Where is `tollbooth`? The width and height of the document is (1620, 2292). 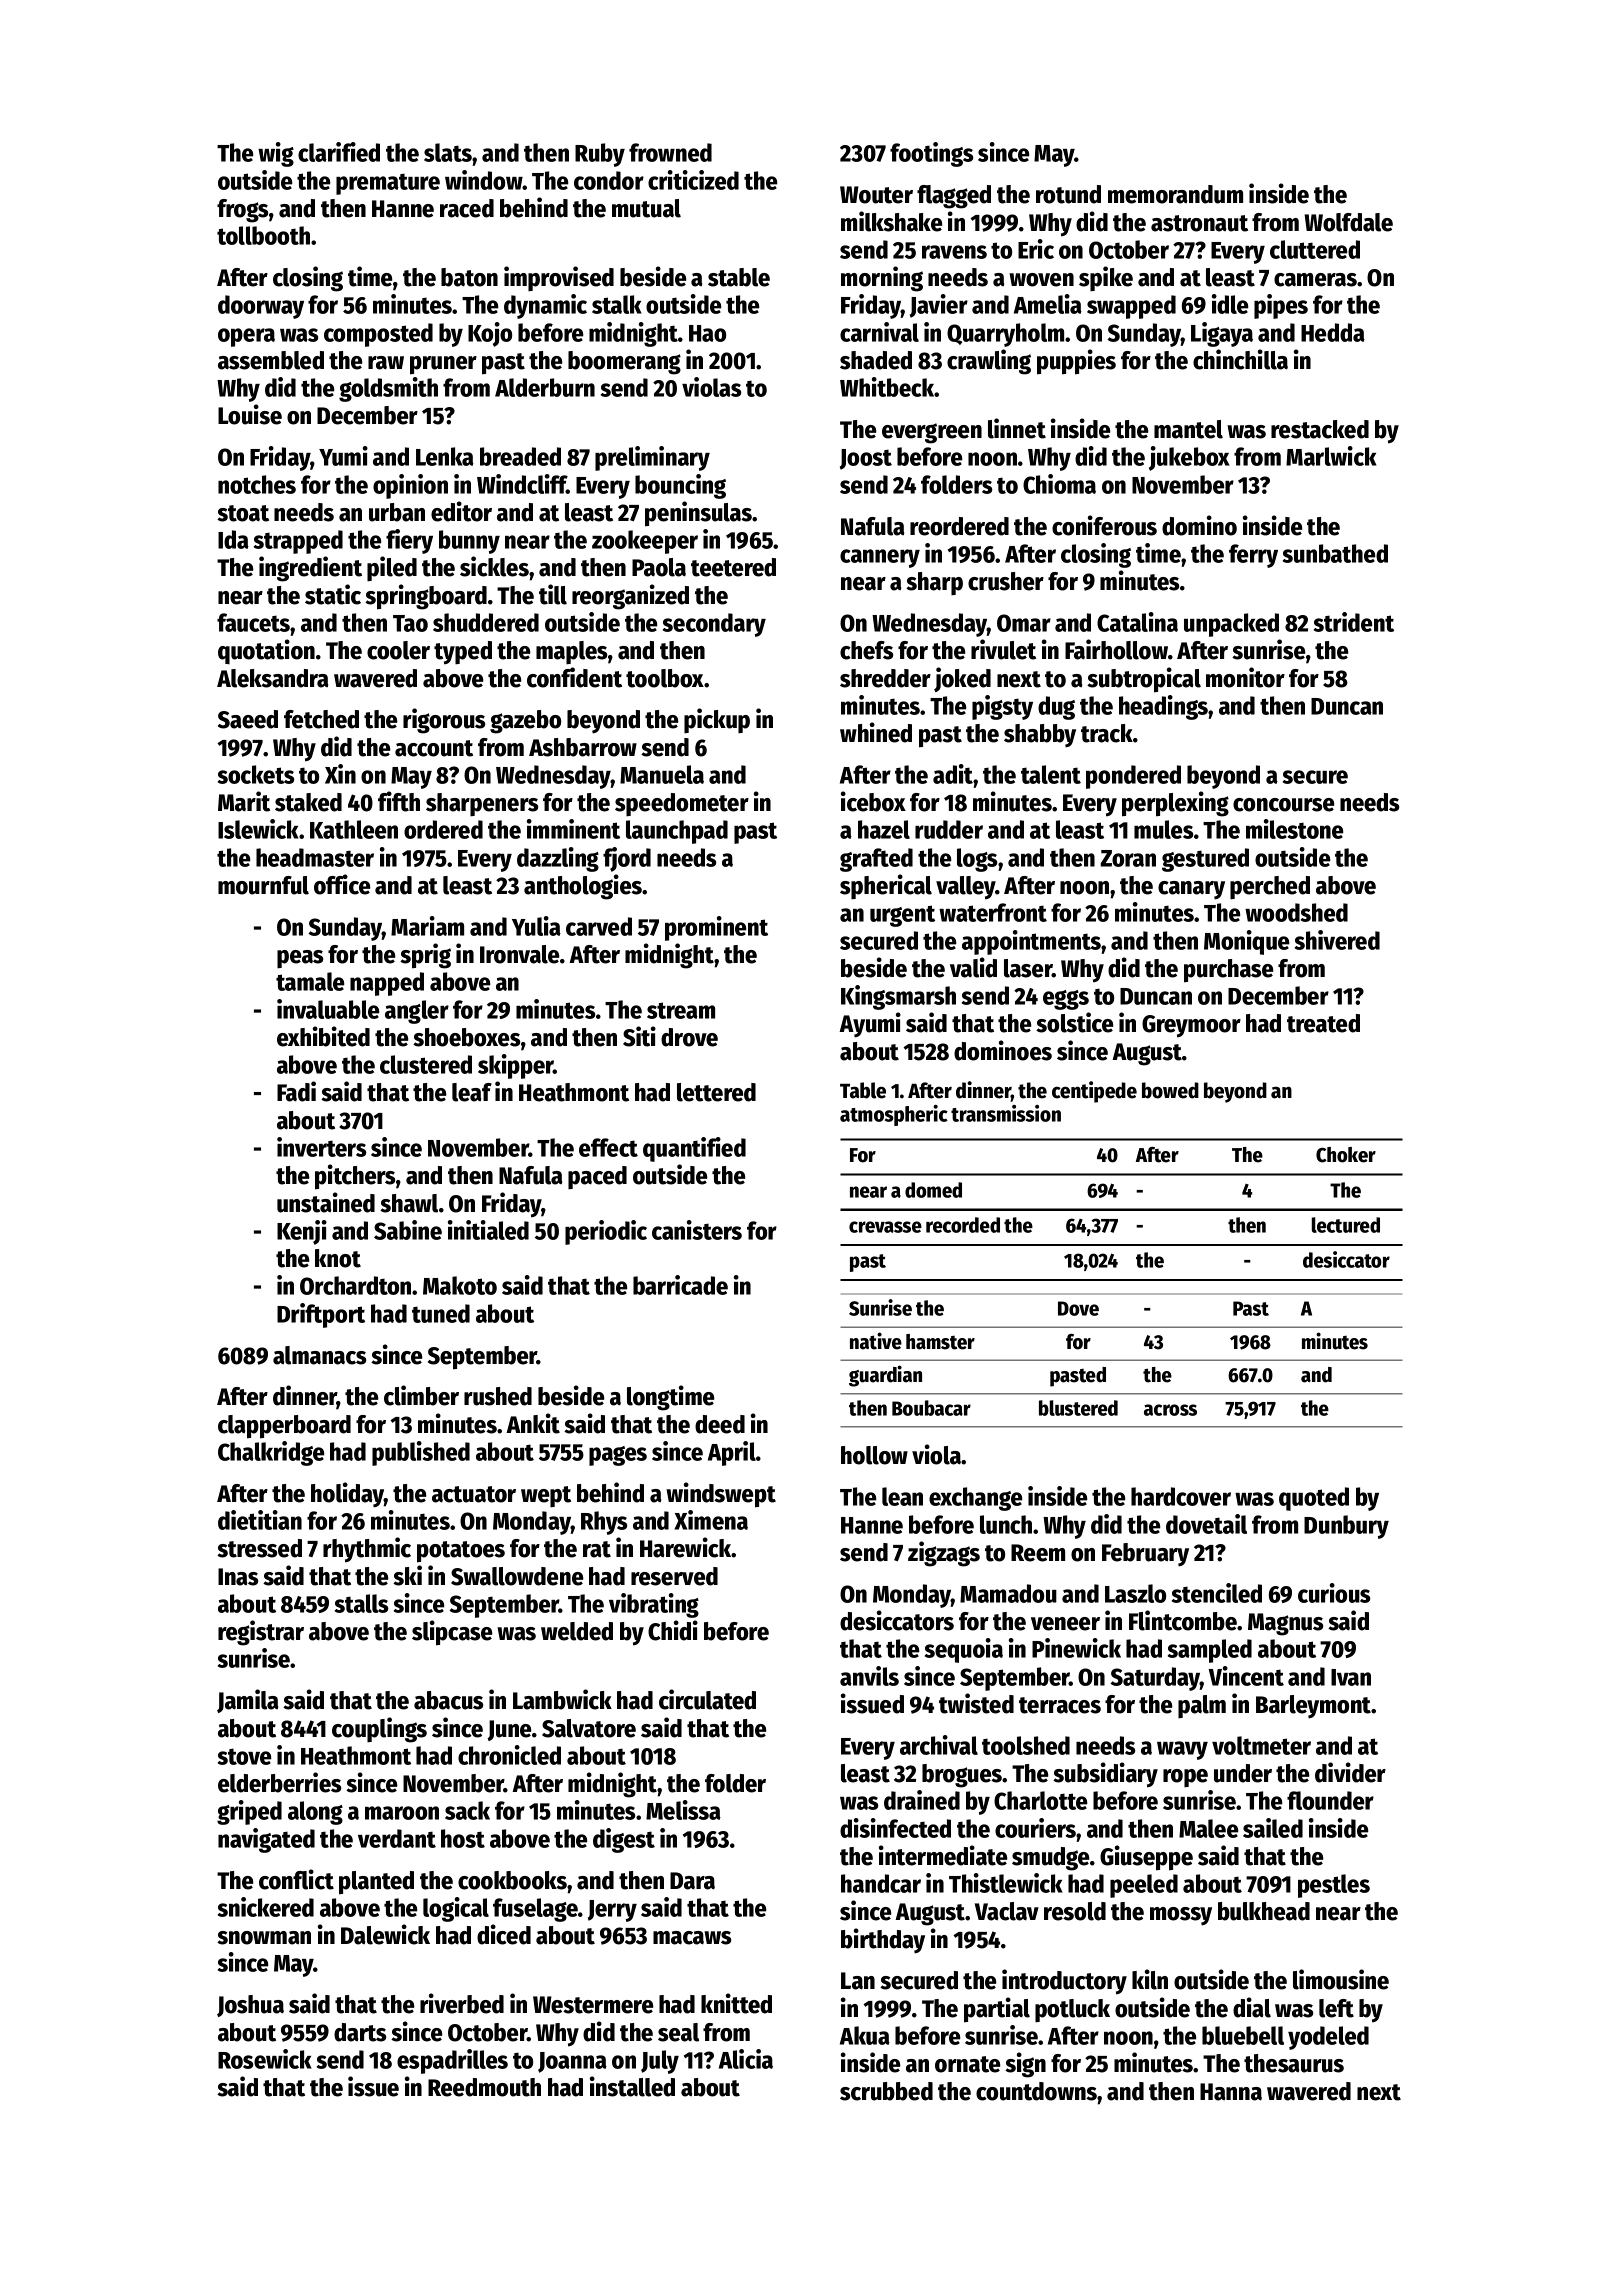
tollbooth is located at coordinates (263, 235).
